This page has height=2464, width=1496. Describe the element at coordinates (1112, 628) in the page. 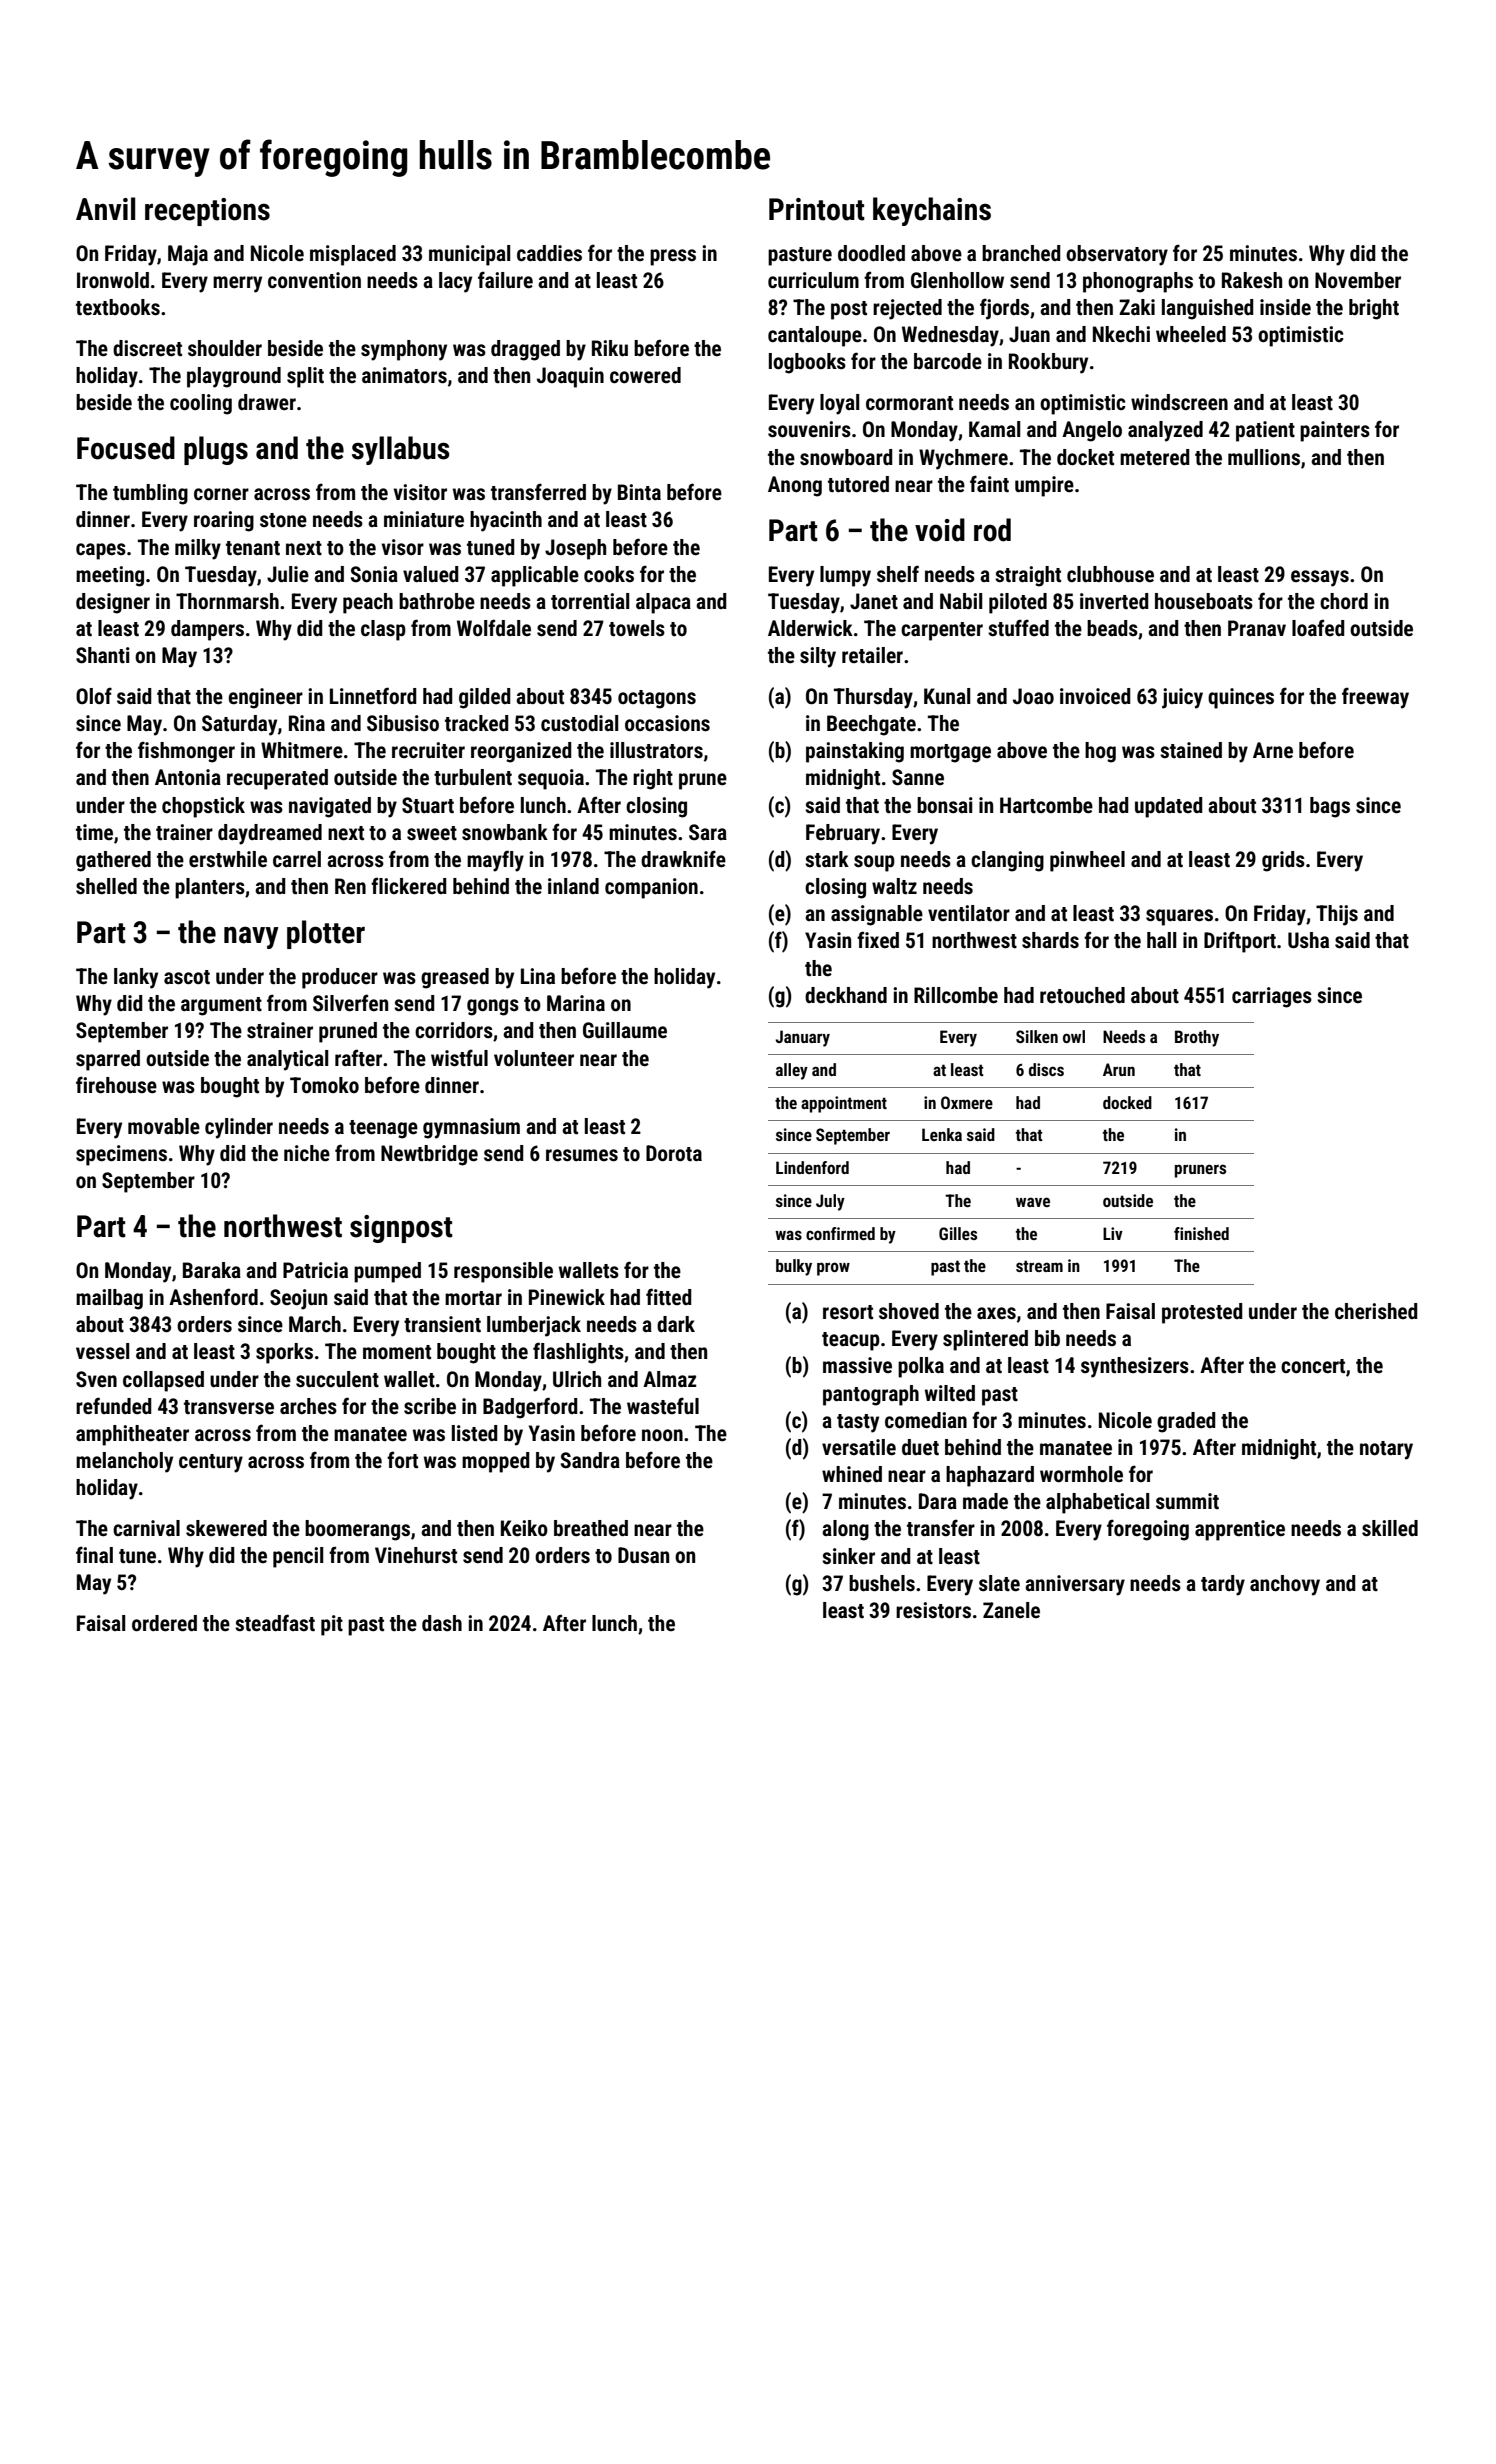

I see `beads` at that location.
